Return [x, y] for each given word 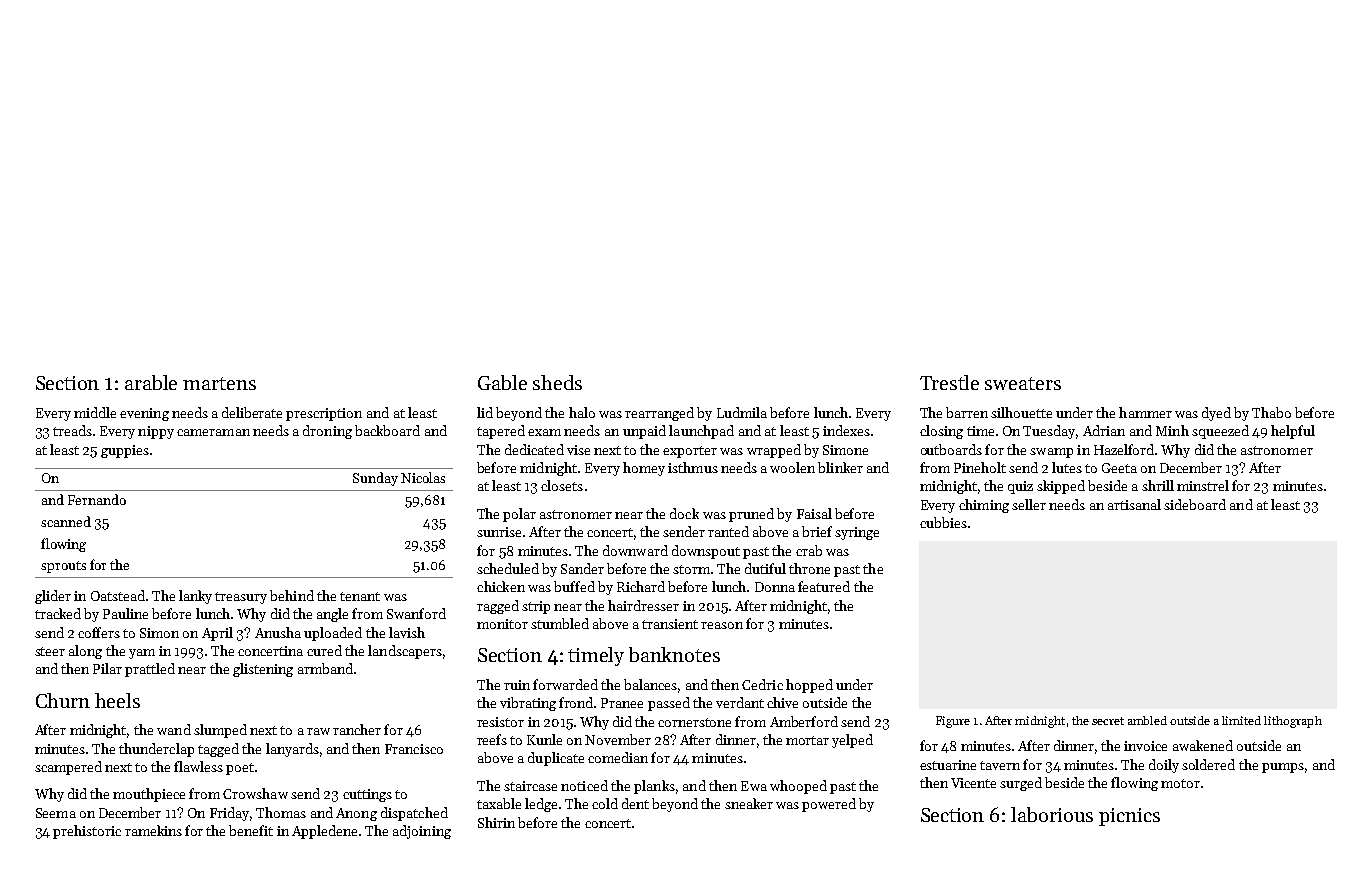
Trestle [949, 382]
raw [318, 731]
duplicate [556, 759]
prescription [324, 414]
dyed [1216, 414]
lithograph [1293, 722]
